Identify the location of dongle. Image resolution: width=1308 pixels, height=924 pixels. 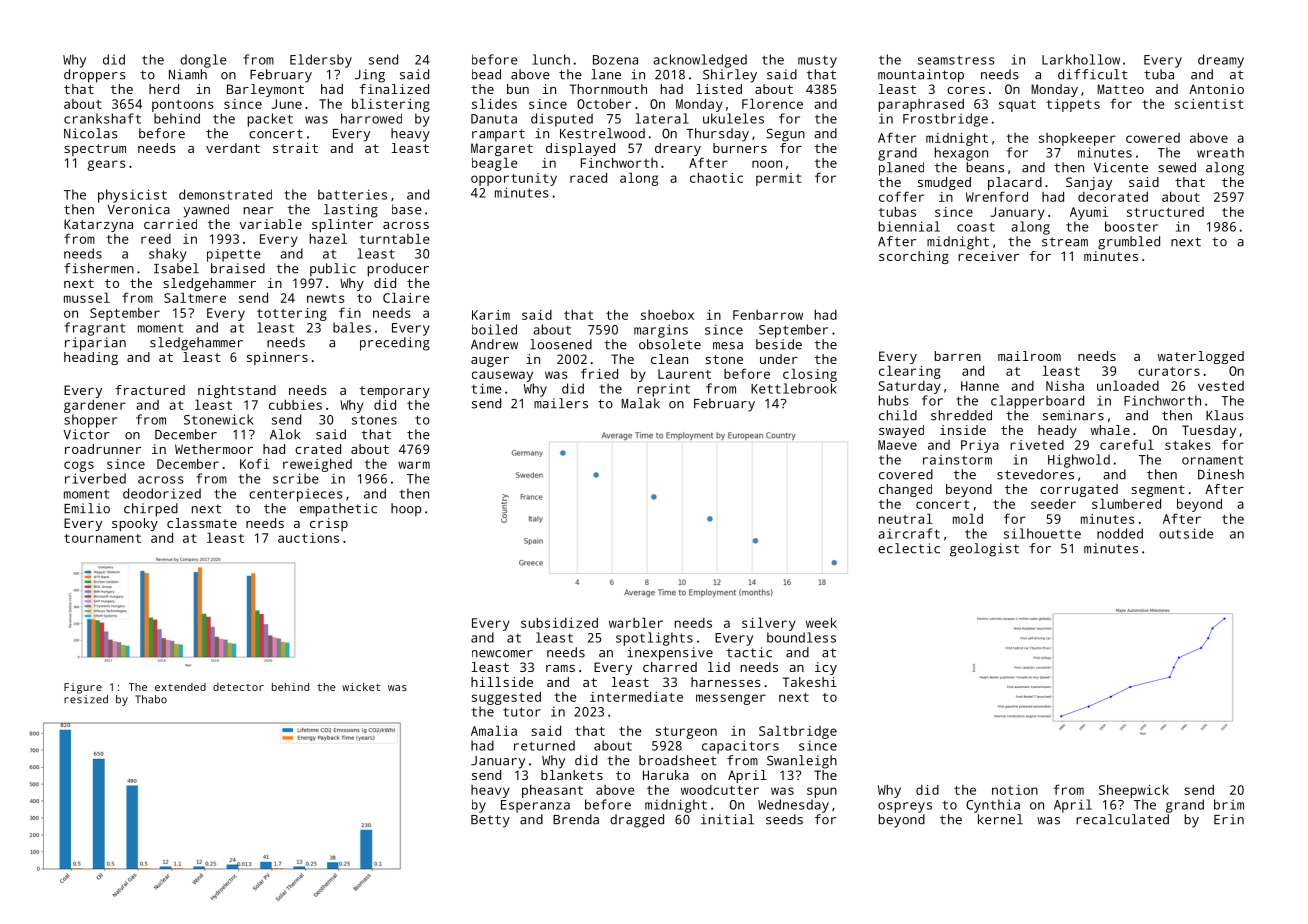
(203, 61).
